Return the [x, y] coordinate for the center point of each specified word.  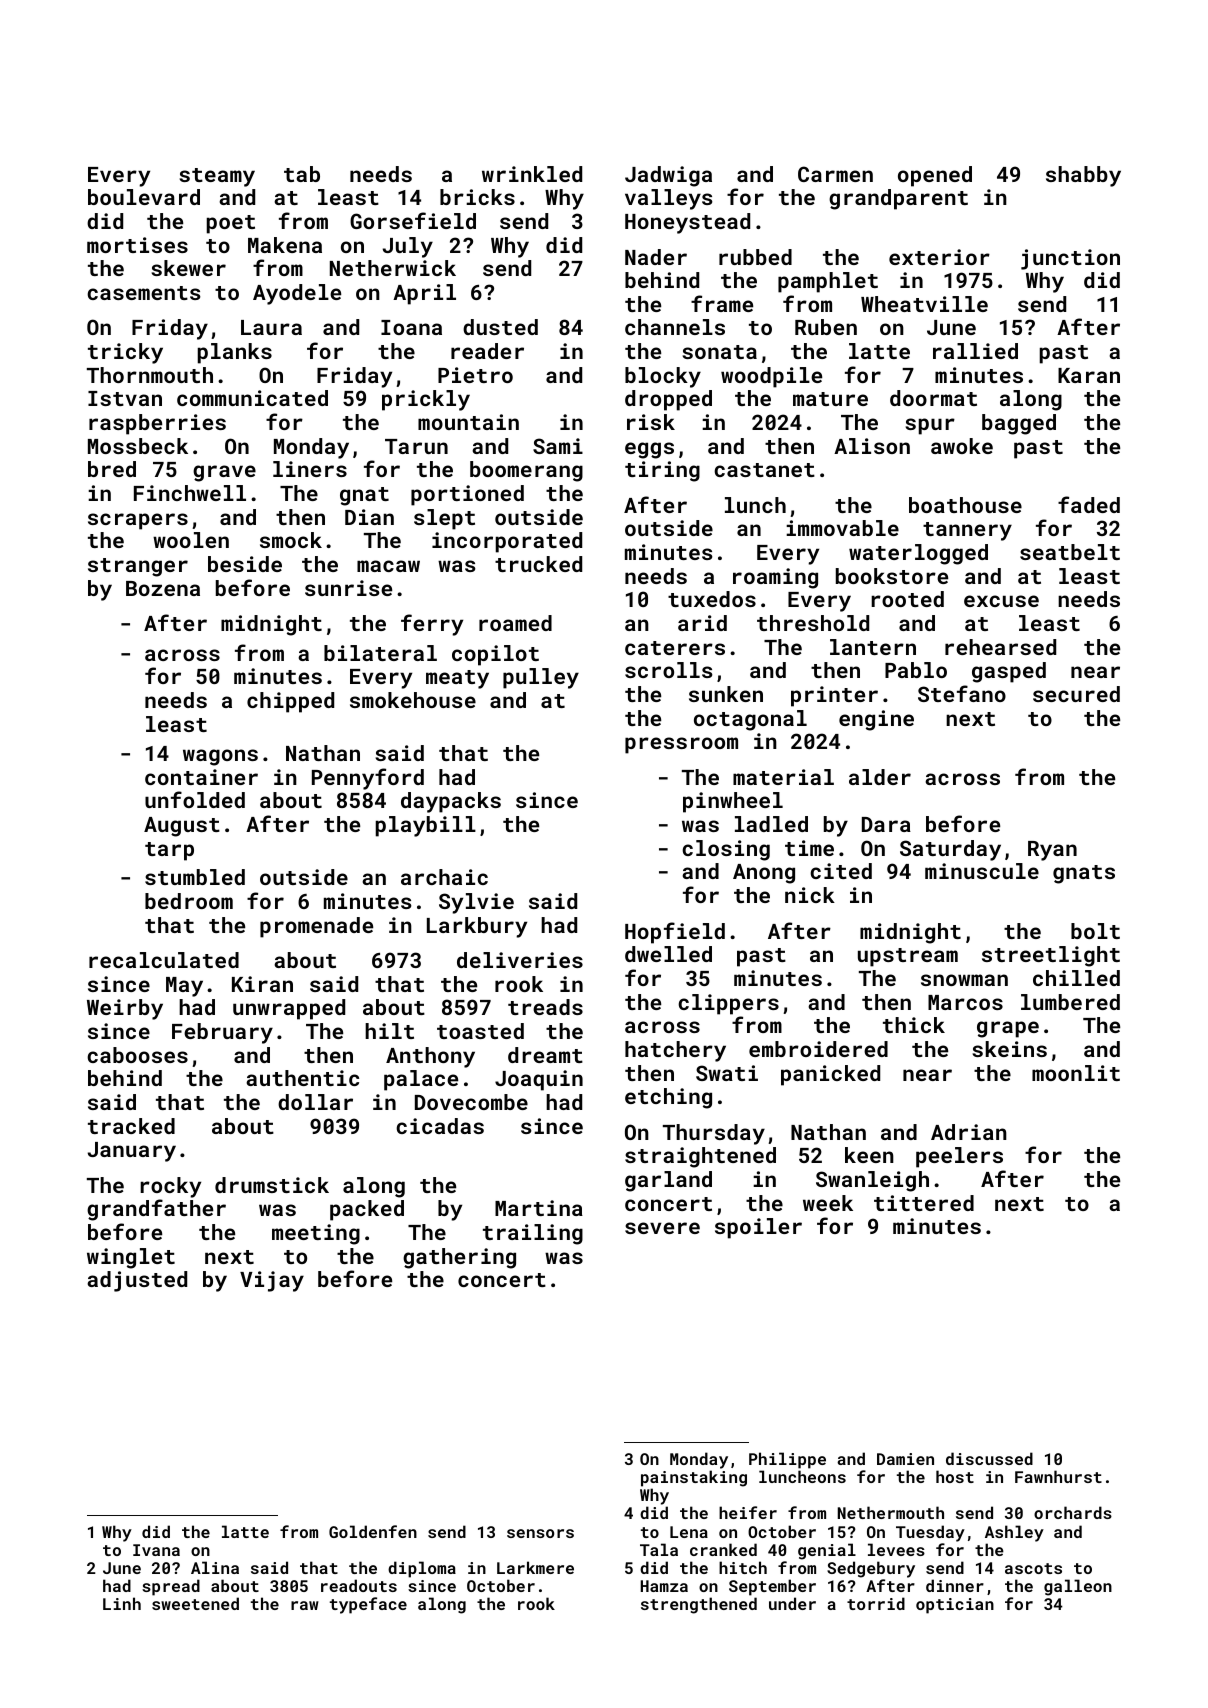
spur [930, 426]
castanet [764, 470]
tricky [125, 353]
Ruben [826, 327]
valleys [669, 199]
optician [955, 1606]
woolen [191, 540]
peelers [959, 1157]
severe [662, 1228]
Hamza [664, 1586]
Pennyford [368, 779]
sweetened [195, 1603]
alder [880, 777]
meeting [316, 1234]
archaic [444, 877]
